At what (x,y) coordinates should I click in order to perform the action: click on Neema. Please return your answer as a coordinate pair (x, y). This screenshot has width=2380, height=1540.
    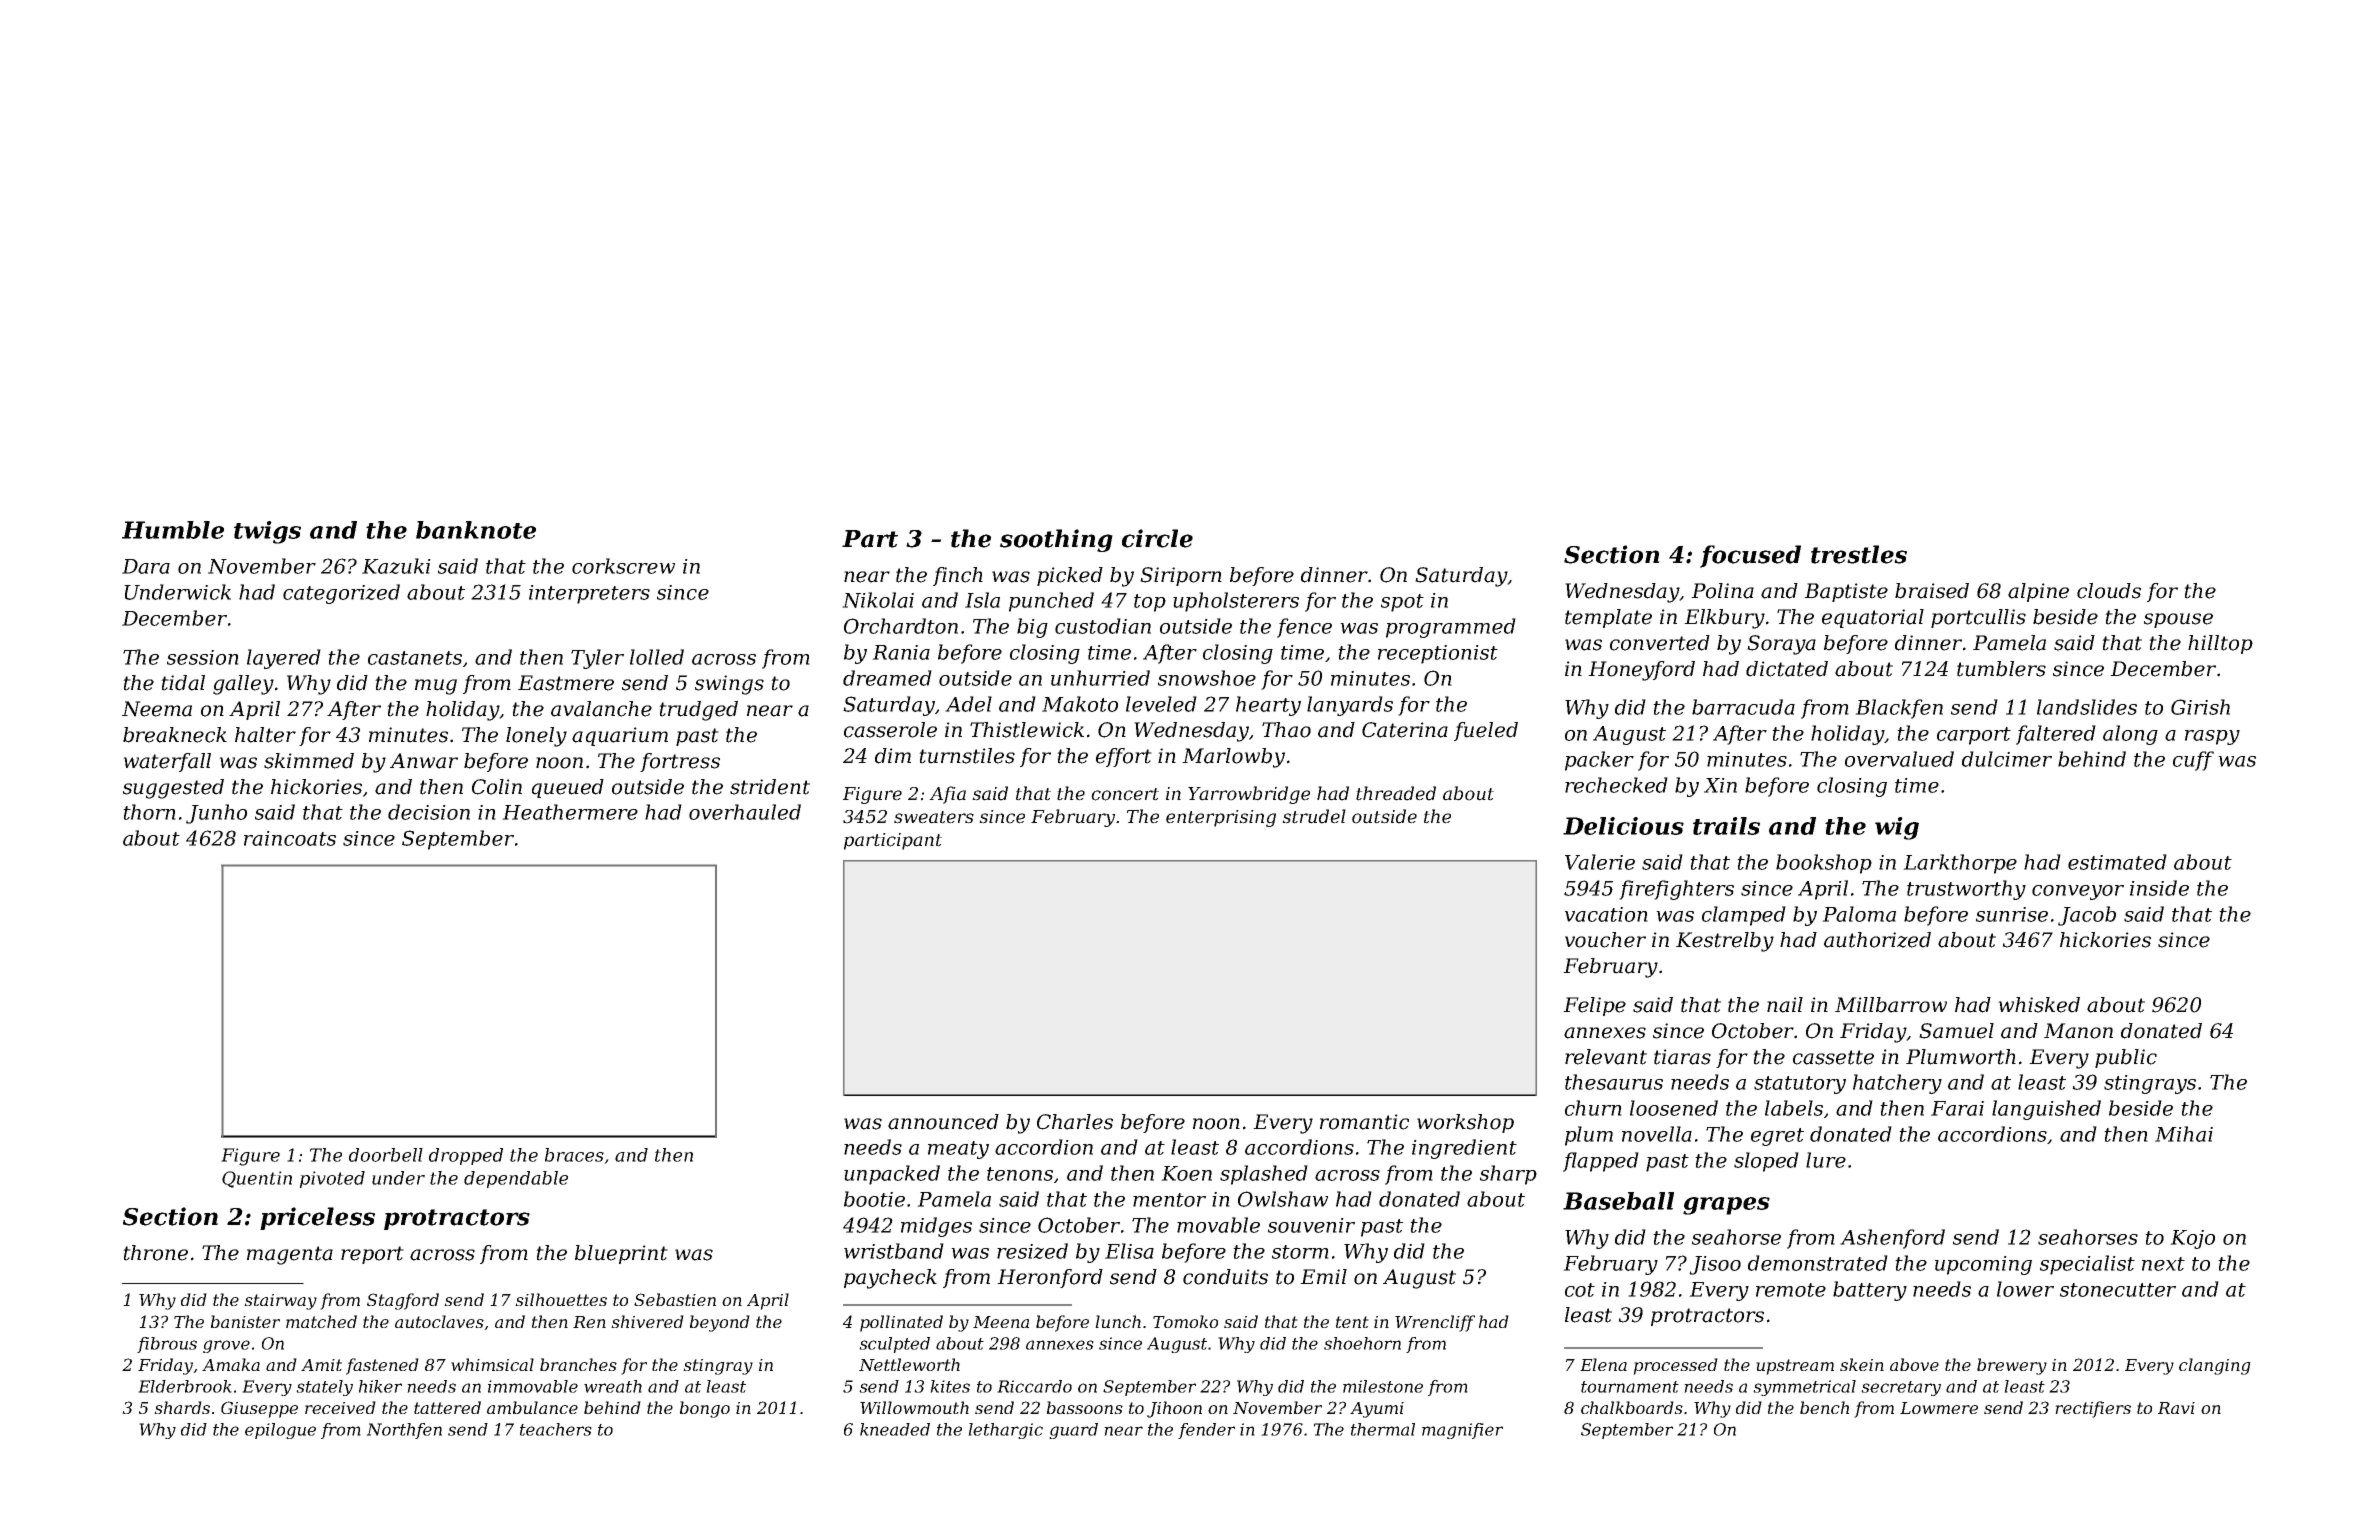
    Looking at the image, I should click on (157, 709).
